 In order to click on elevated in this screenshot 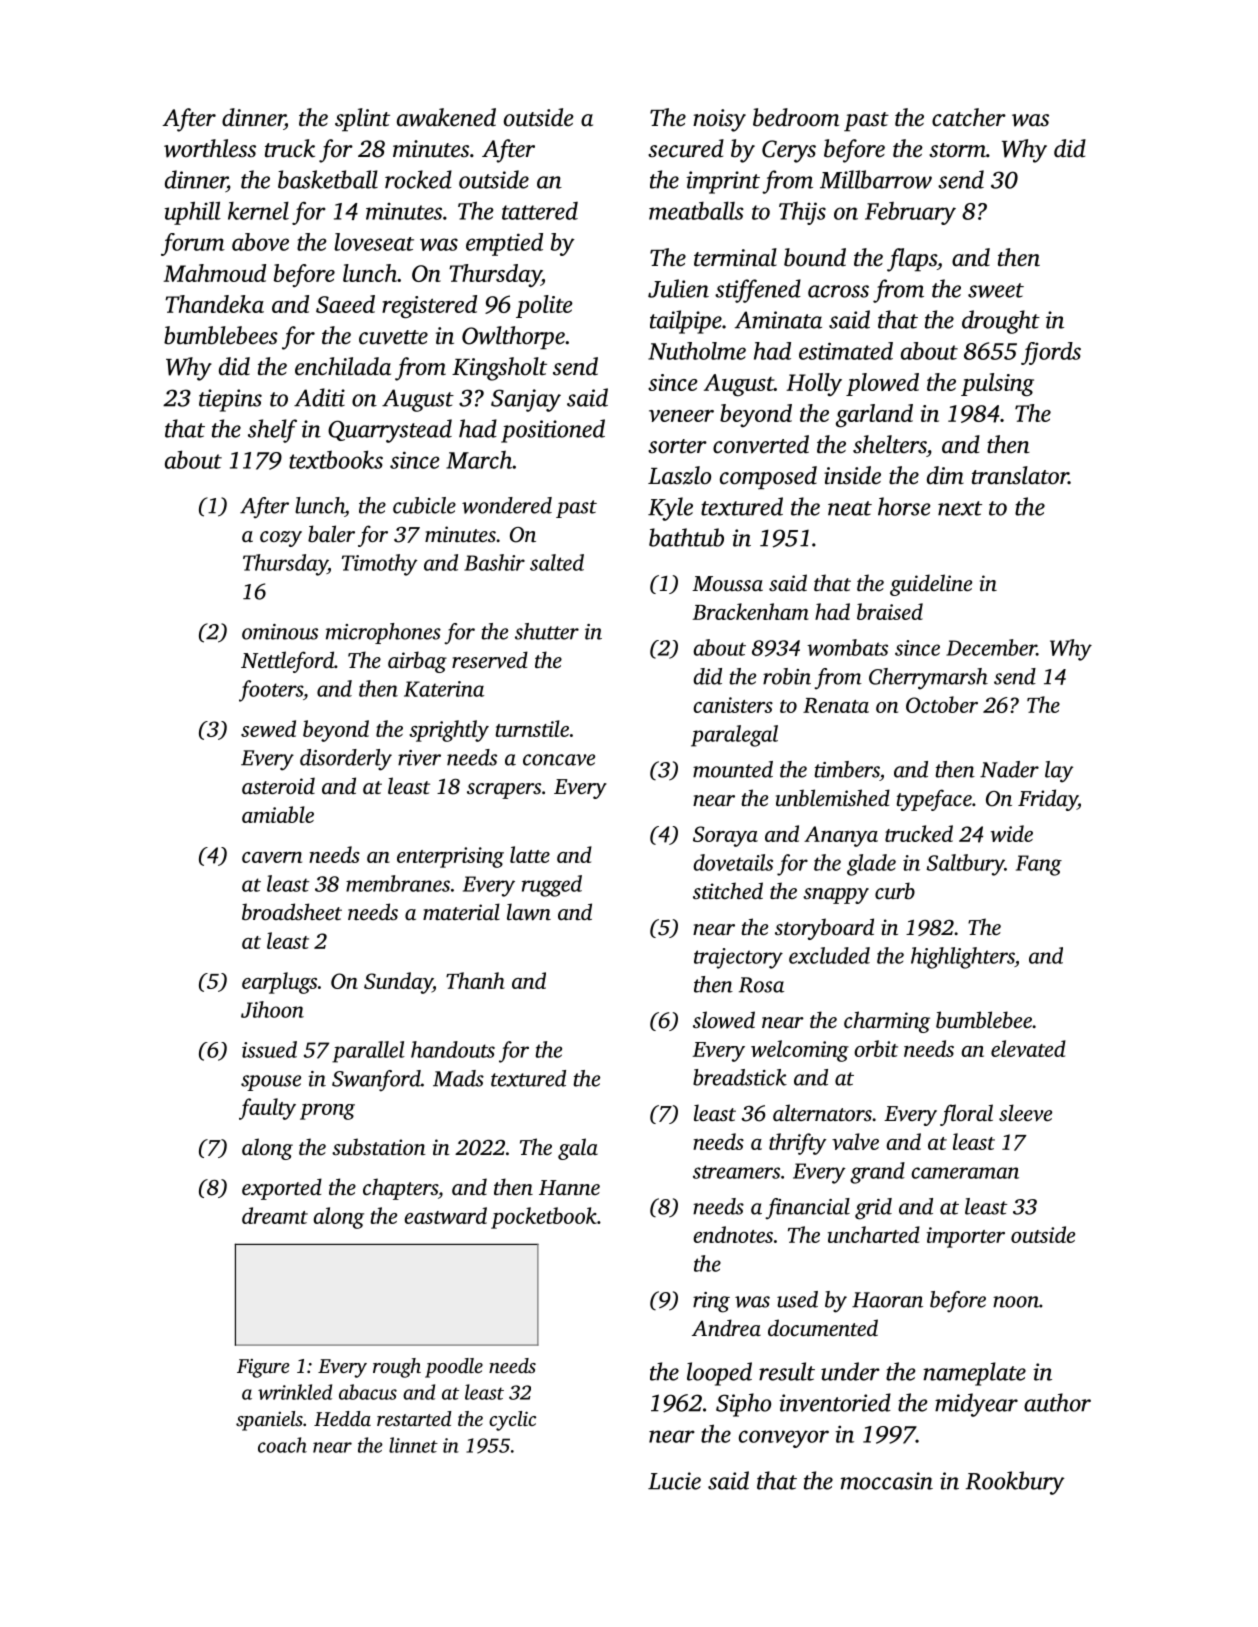, I will do `click(1028, 1048)`.
